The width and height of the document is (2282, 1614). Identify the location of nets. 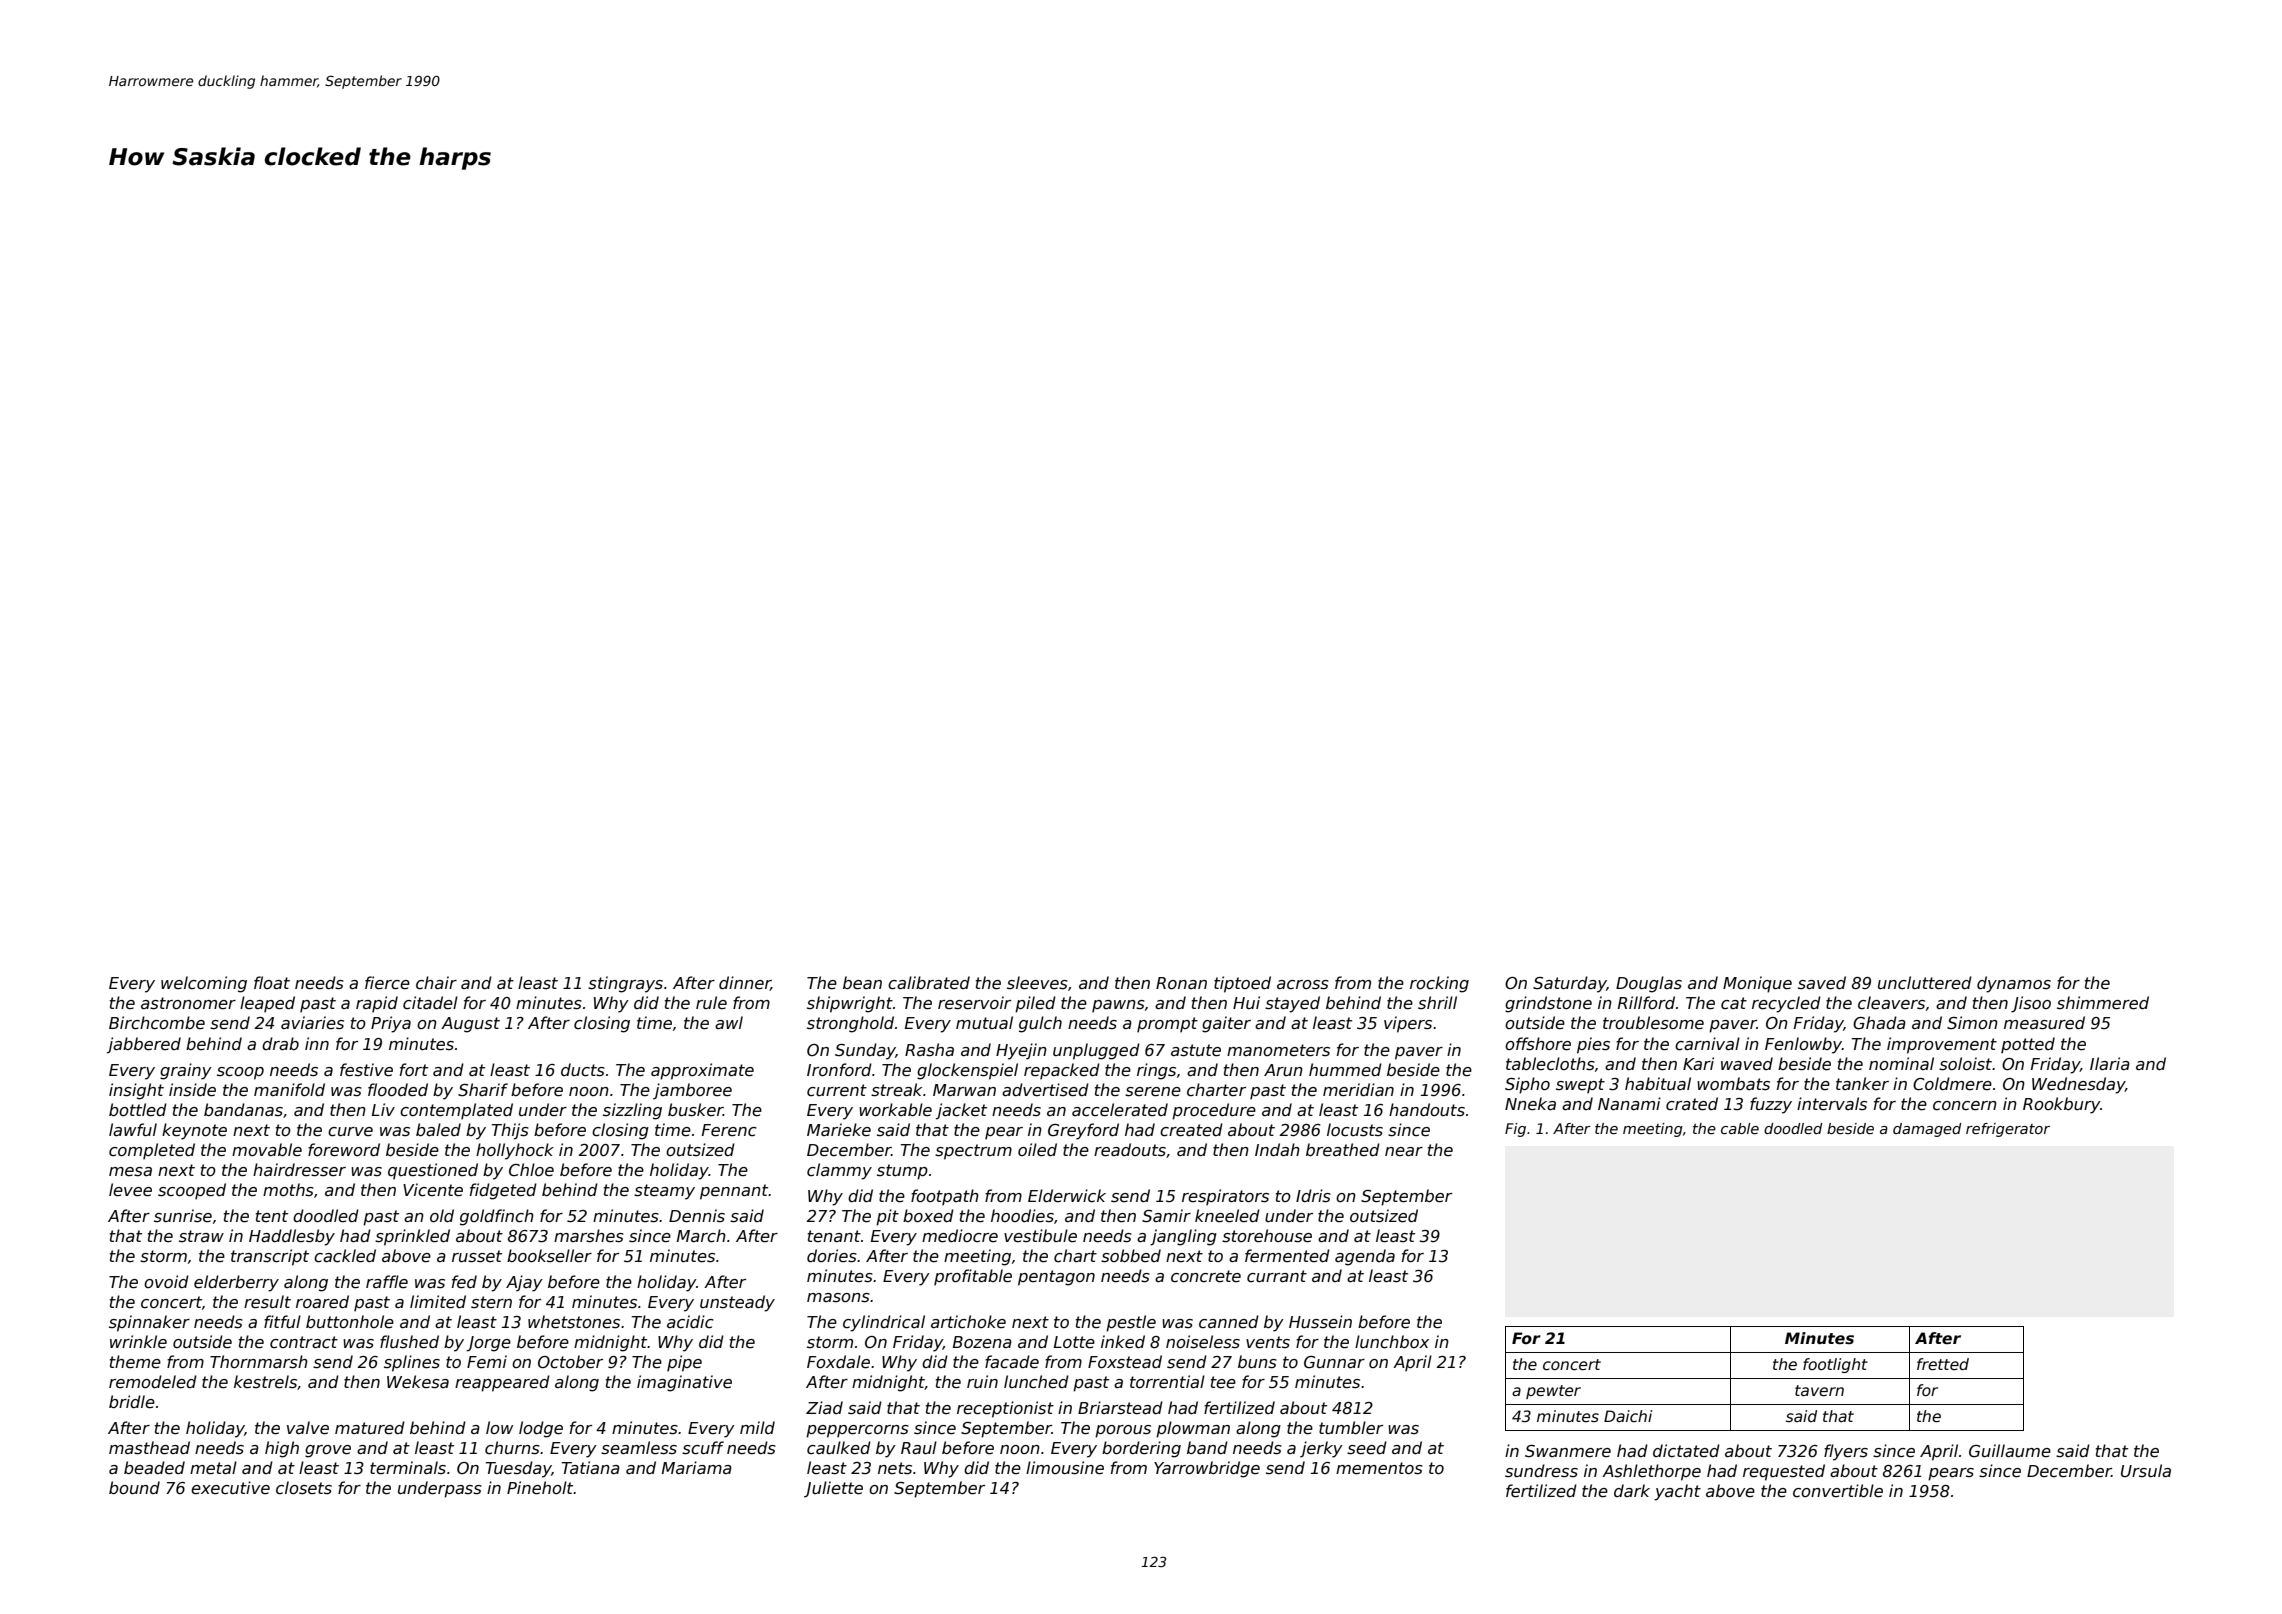
(895, 1468).
